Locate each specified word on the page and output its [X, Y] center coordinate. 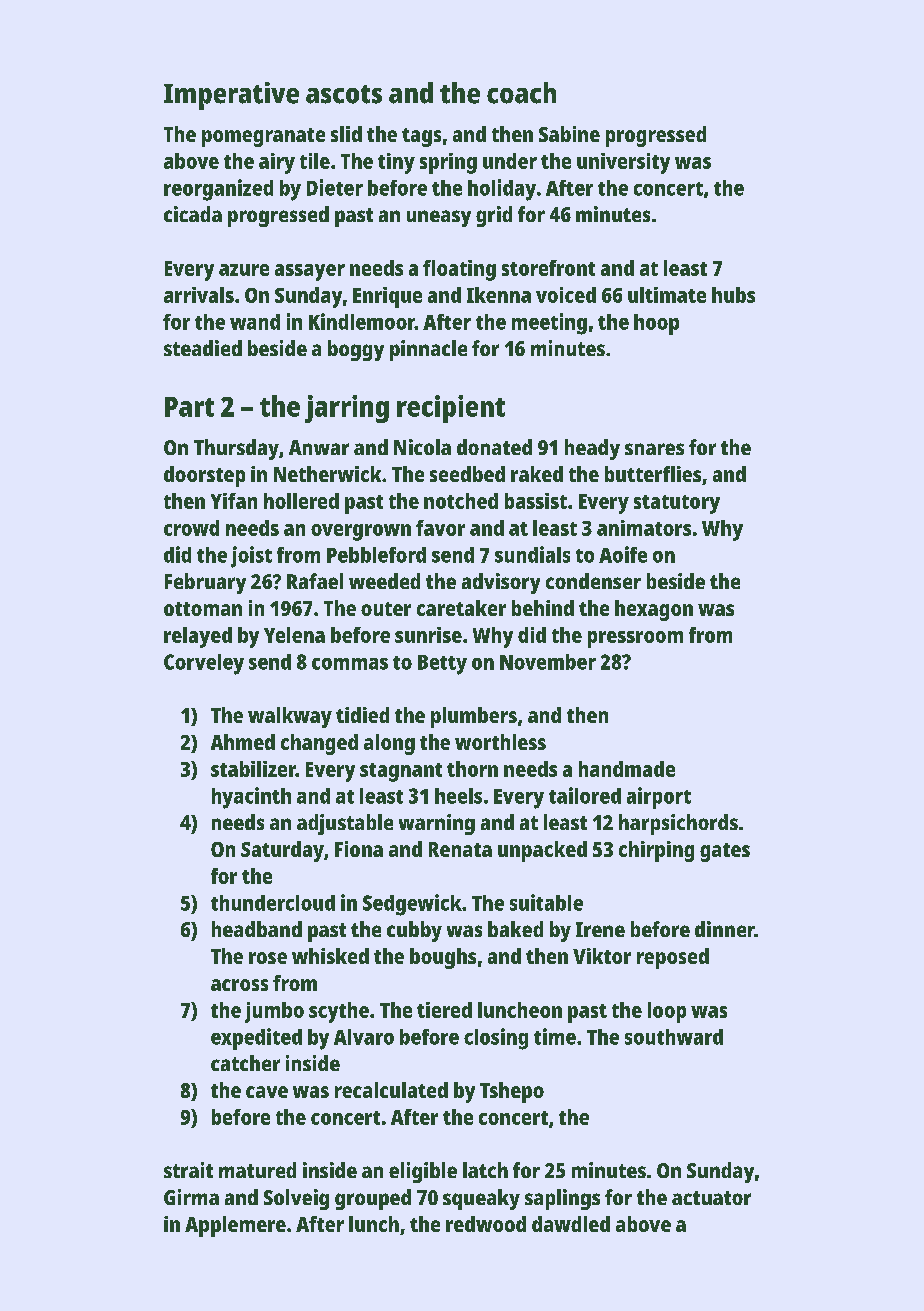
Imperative [231, 96]
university [623, 163]
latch [485, 1170]
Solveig [296, 1199]
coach [521, 93]
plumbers [474, 717]
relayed [198, 637]
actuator [711, 1198]
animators [644, 528]
